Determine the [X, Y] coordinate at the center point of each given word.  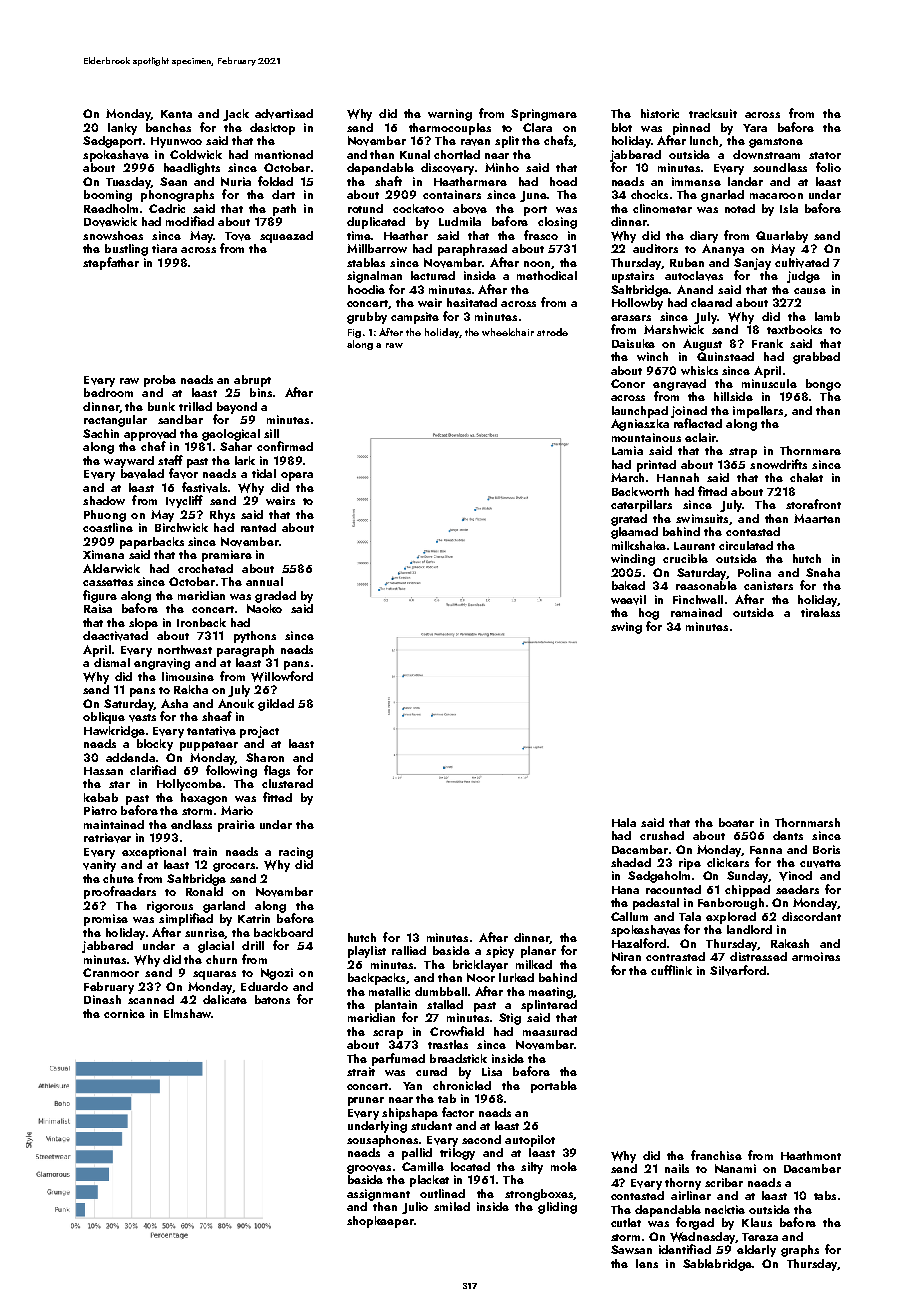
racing [296, 853]
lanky [122, 129]
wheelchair [508, 332]
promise [106, 920]
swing [626, 628]
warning [450, 115]
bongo [823, 385]
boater [736, 822]
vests [142, 718]
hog [649, 614]
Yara [755, 128]
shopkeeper [380, 1222]
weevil [628, 600]
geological [231, 435]
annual [264, 581]
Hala [624, 822]
